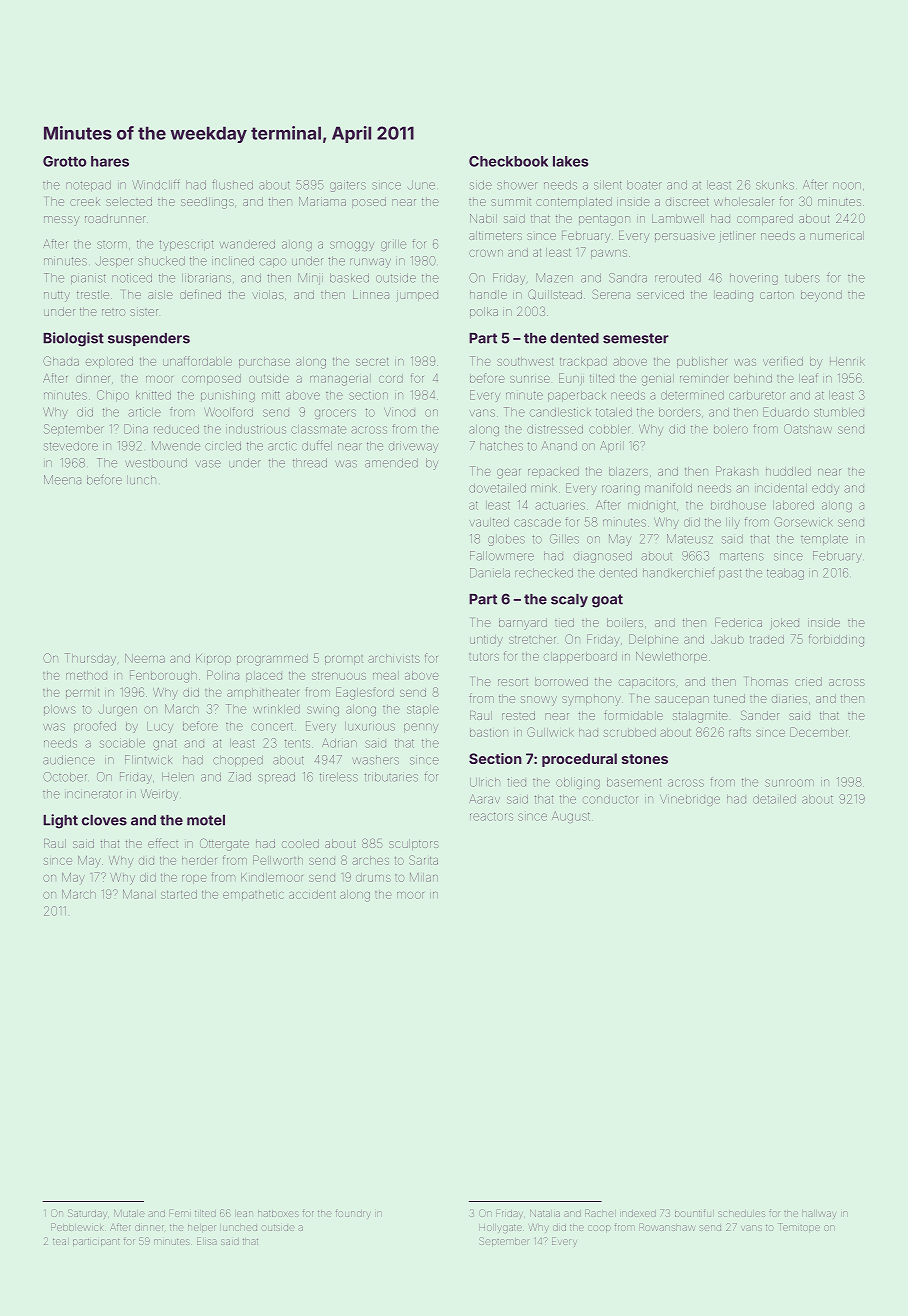  What do you see at coordinates (90, 659) in the screenshot?
I see `Thursday` at bounding box center [90, 659].
